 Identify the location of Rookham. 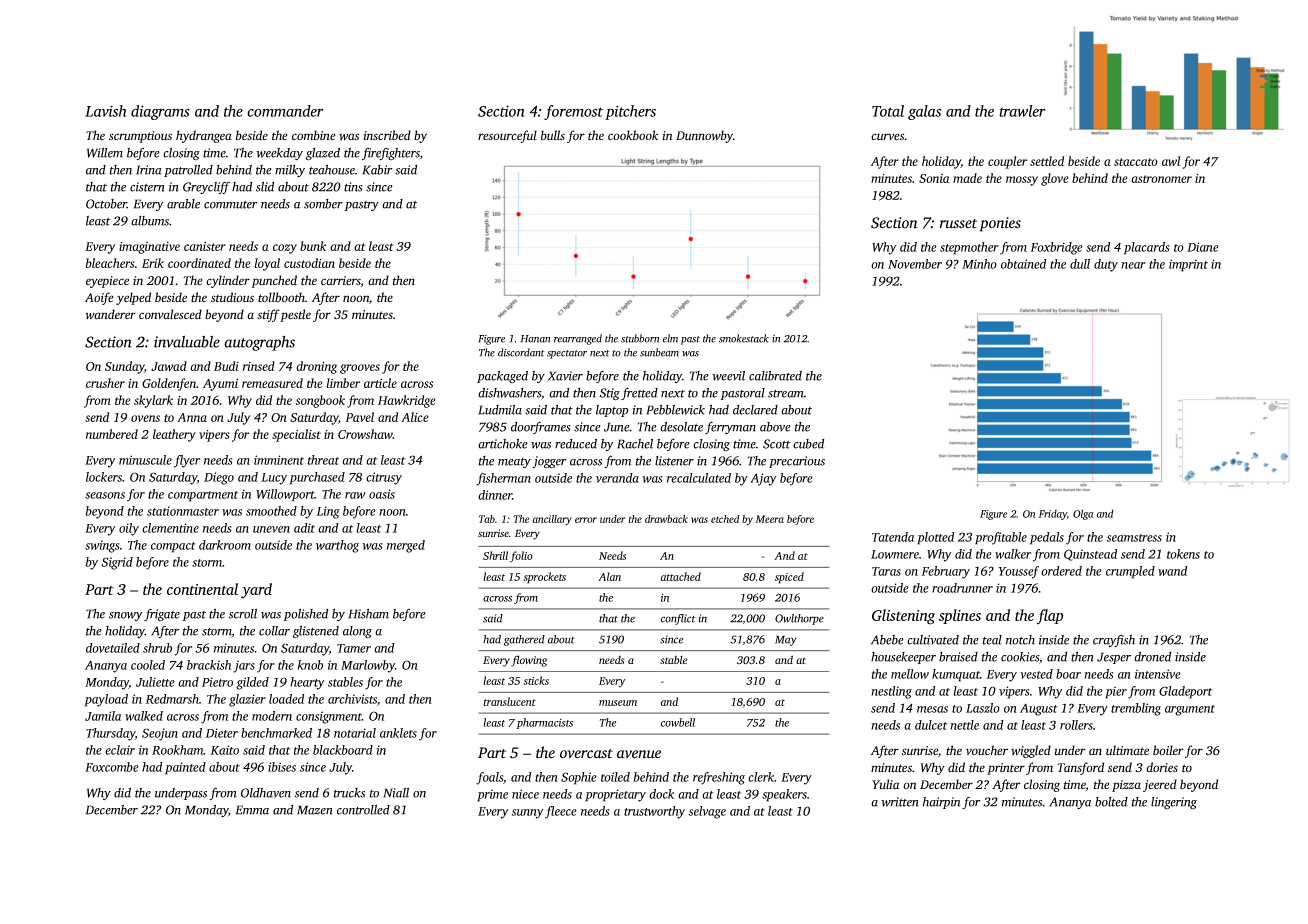
(178, 750).
